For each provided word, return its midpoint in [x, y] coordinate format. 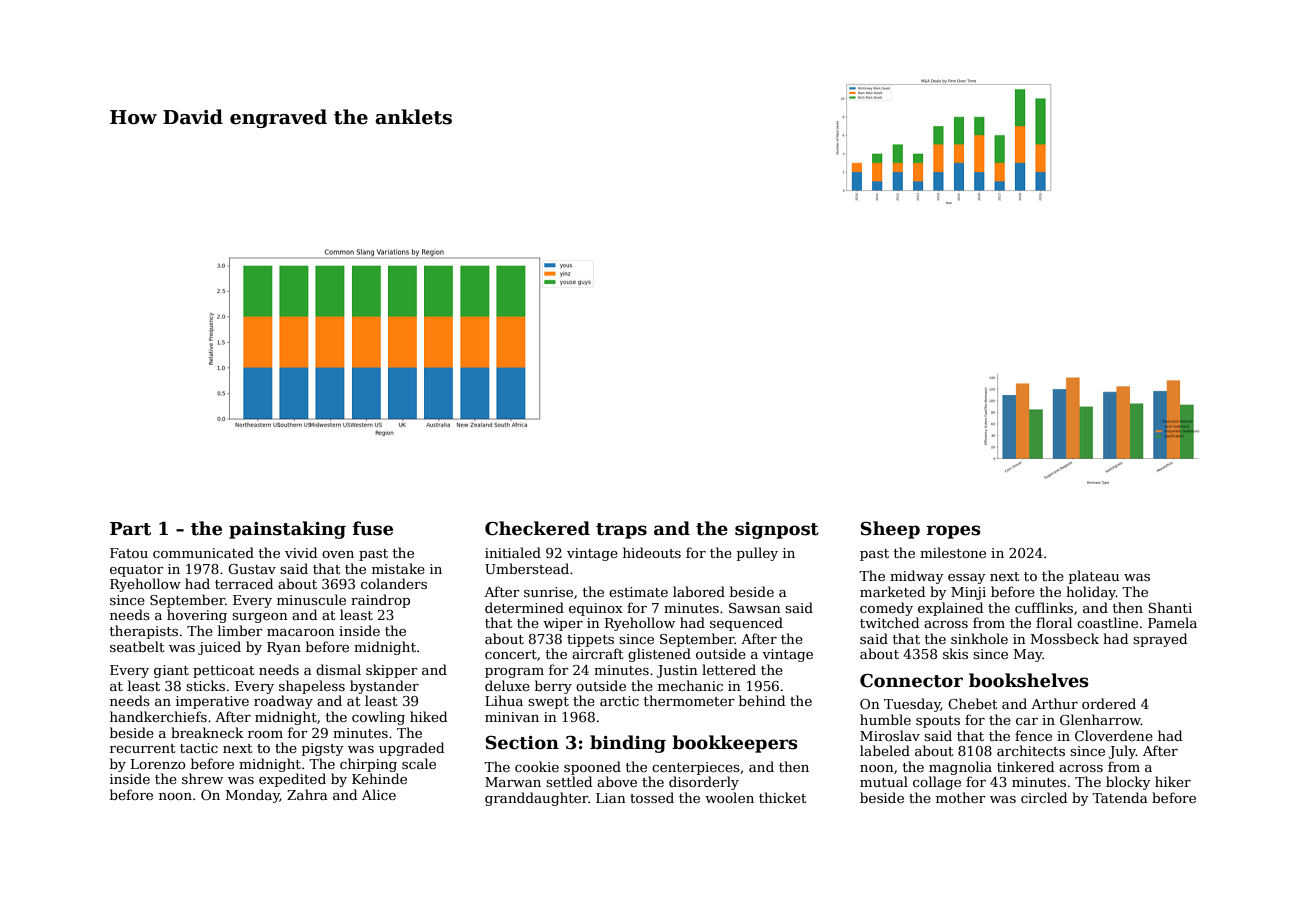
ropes [953, 532]
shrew [202, 778]
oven [338, 554]
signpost [777, 530]
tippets [590, 640]
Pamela [1172, 622]
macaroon [301, 632]
